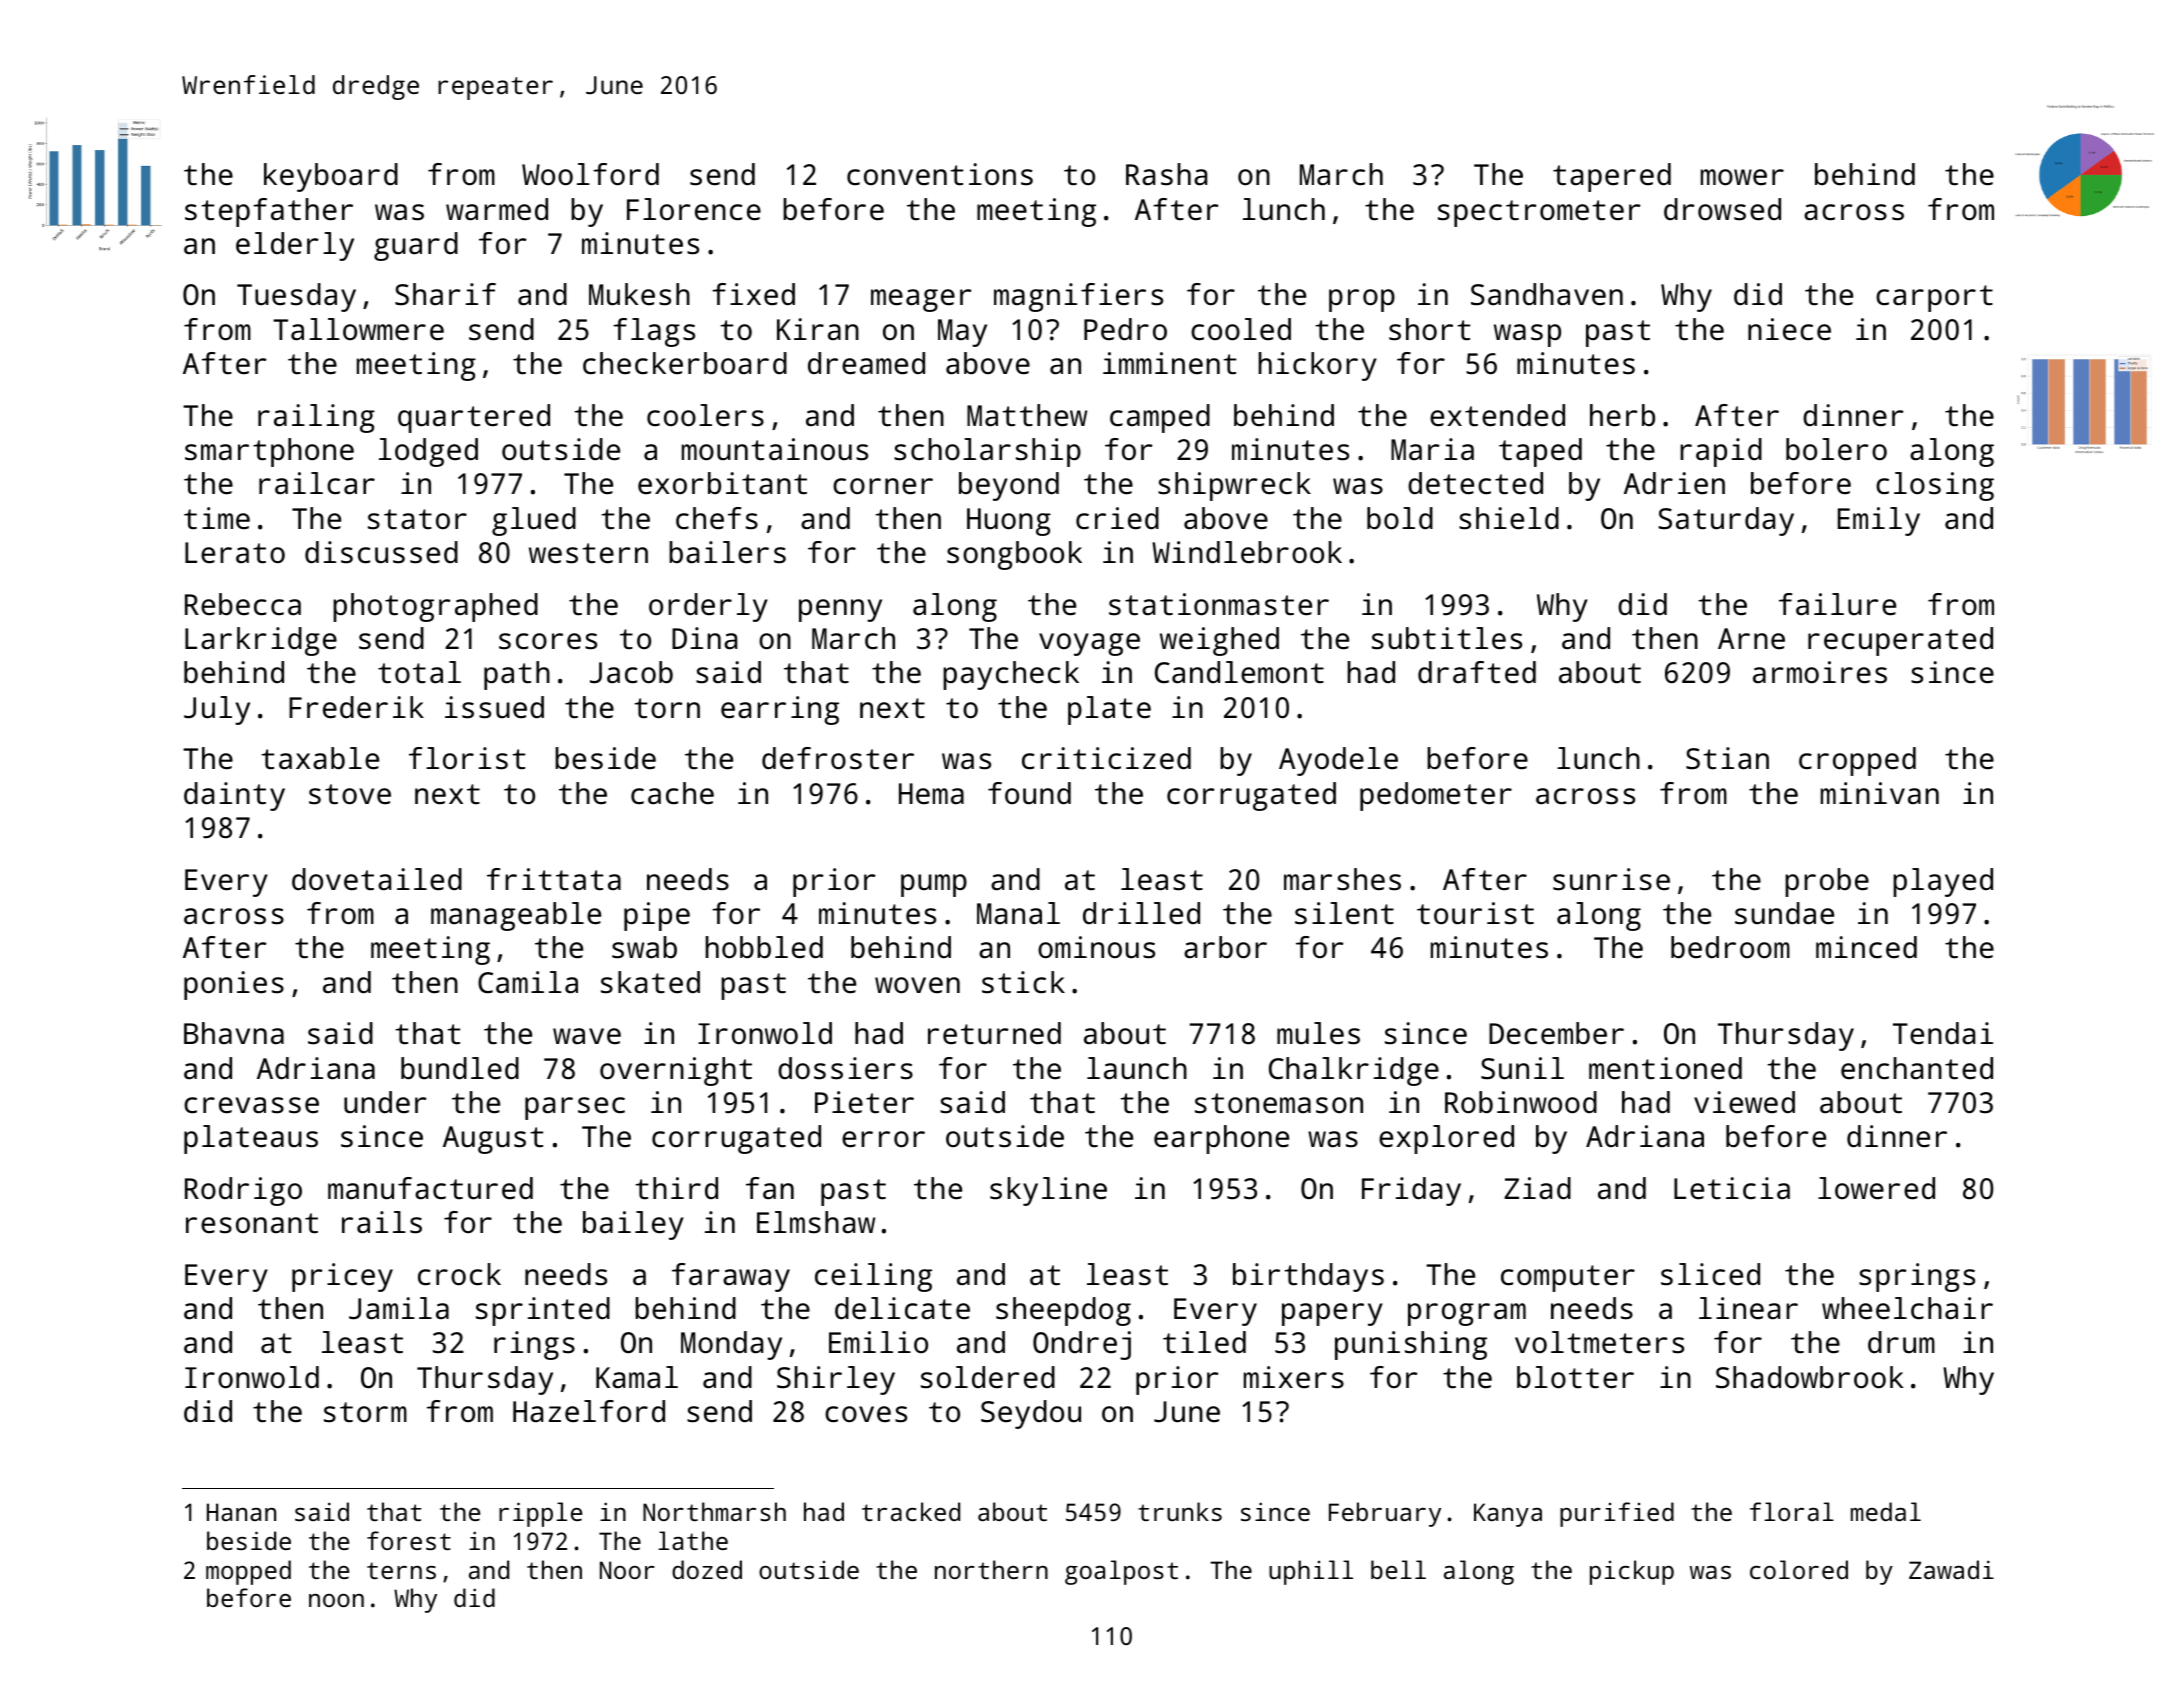 The width and height of the screenshot is (2178, 1683). Describe the element at coordinates (1730, 947) in the screenshot. I see `bedroom` at that location.
